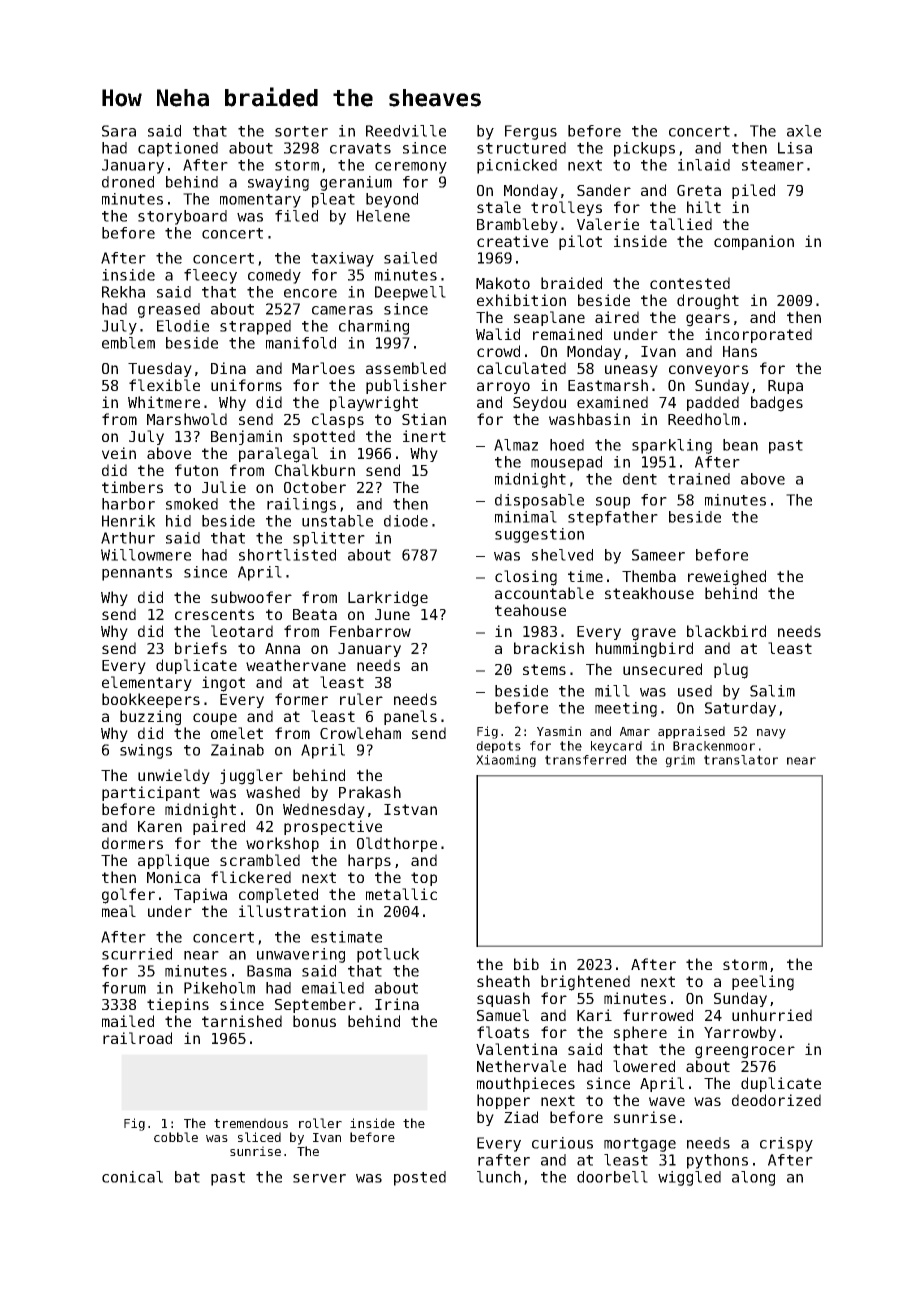 The image size is (924, 1308). Describe the element at coordinates (771, 734) in the image. I see `navy` at that location.
